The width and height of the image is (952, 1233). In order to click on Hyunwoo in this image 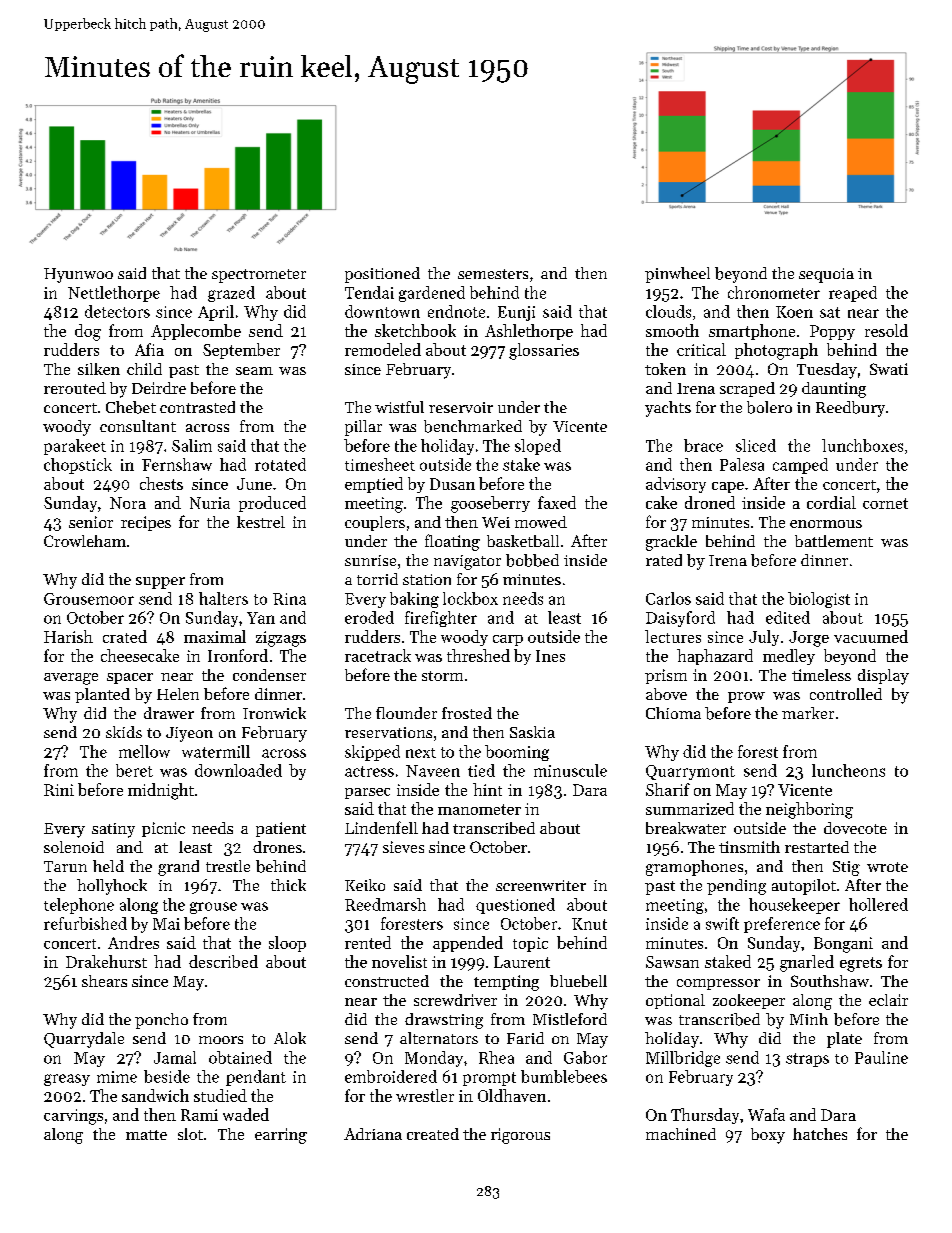, I will do `click(78, 275)`.
